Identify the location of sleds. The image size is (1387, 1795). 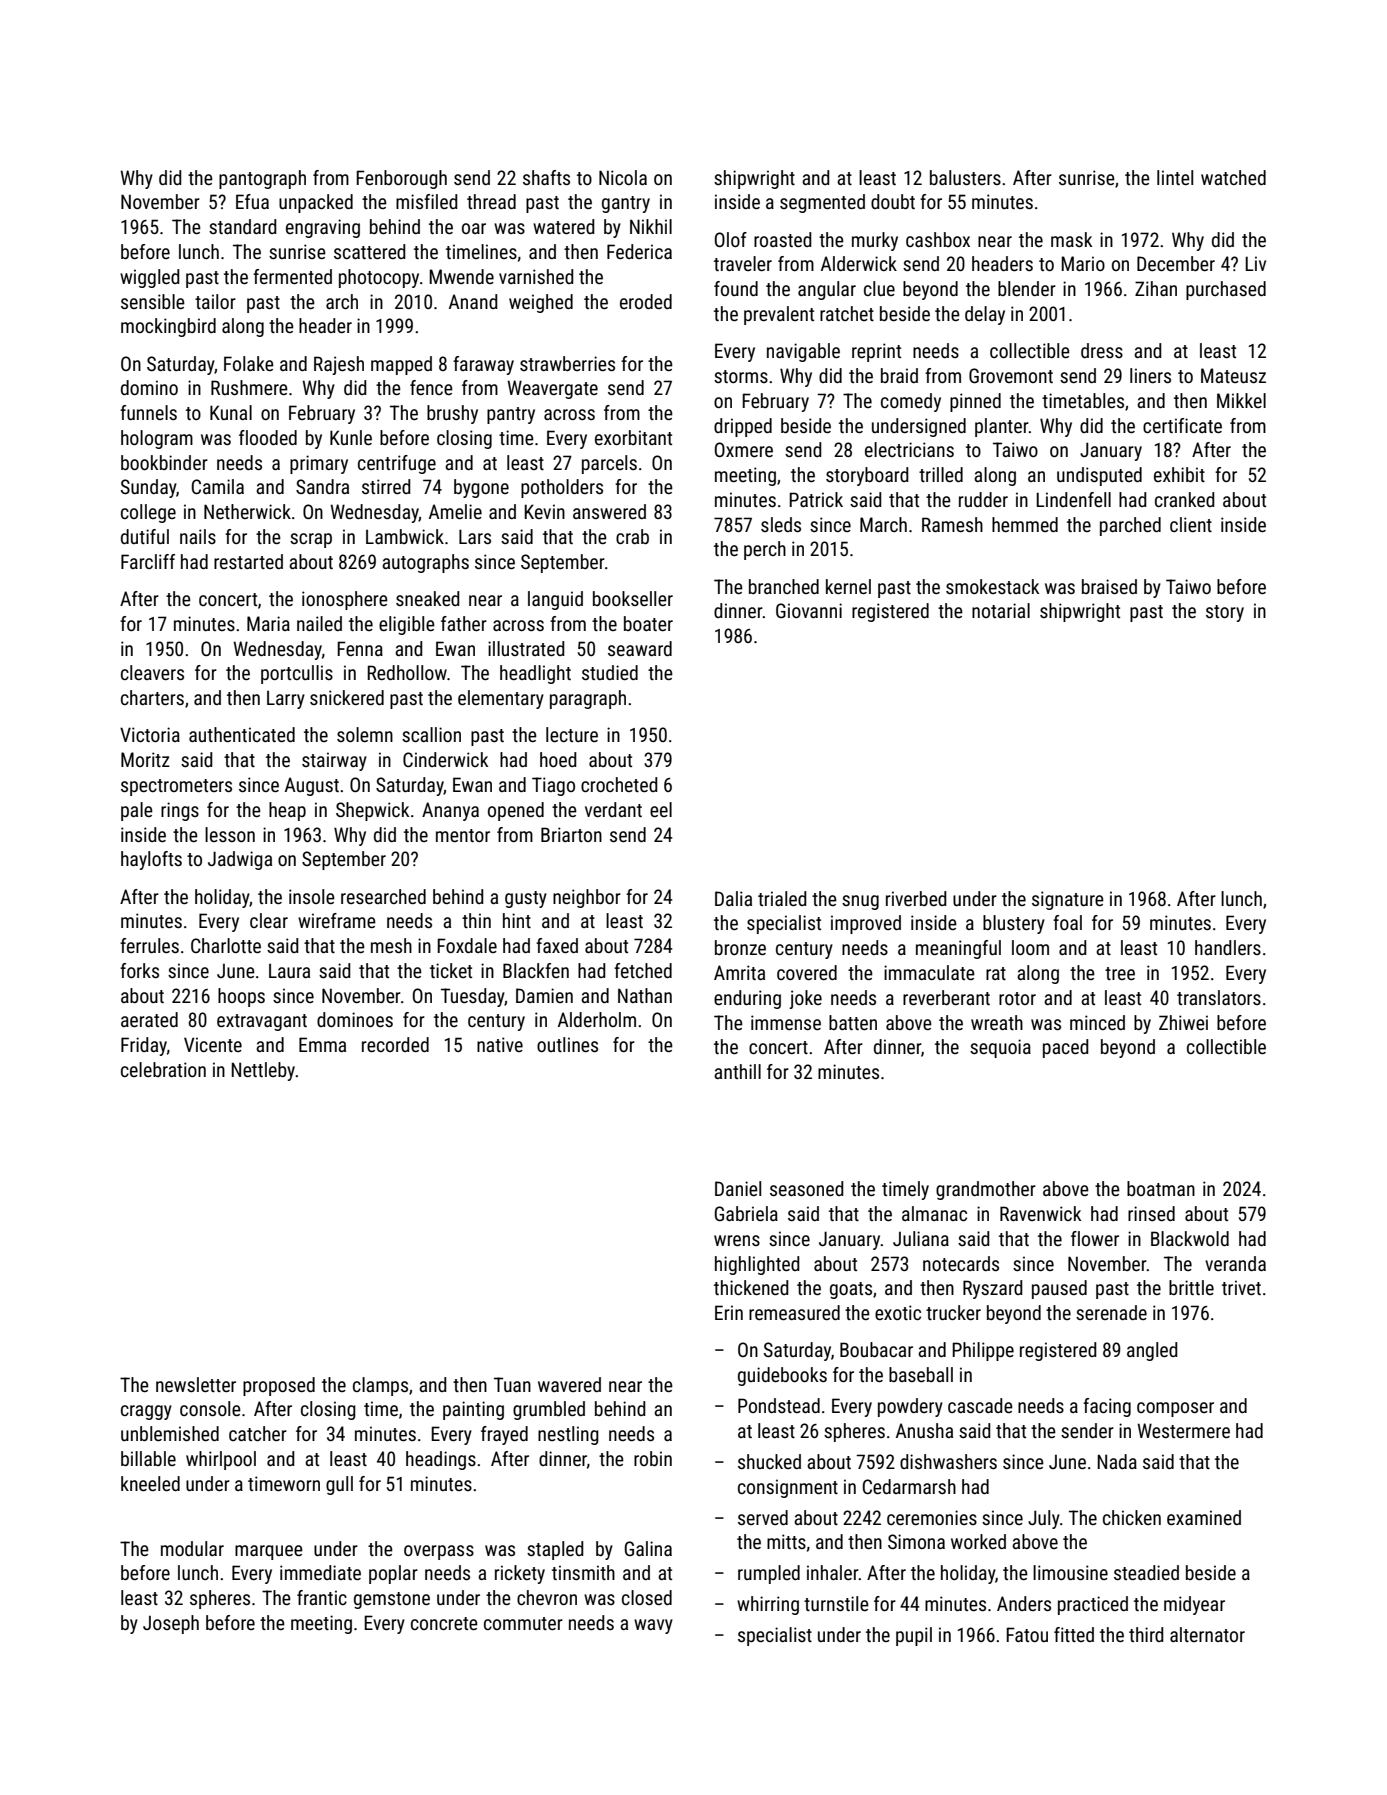
(781, 524).
